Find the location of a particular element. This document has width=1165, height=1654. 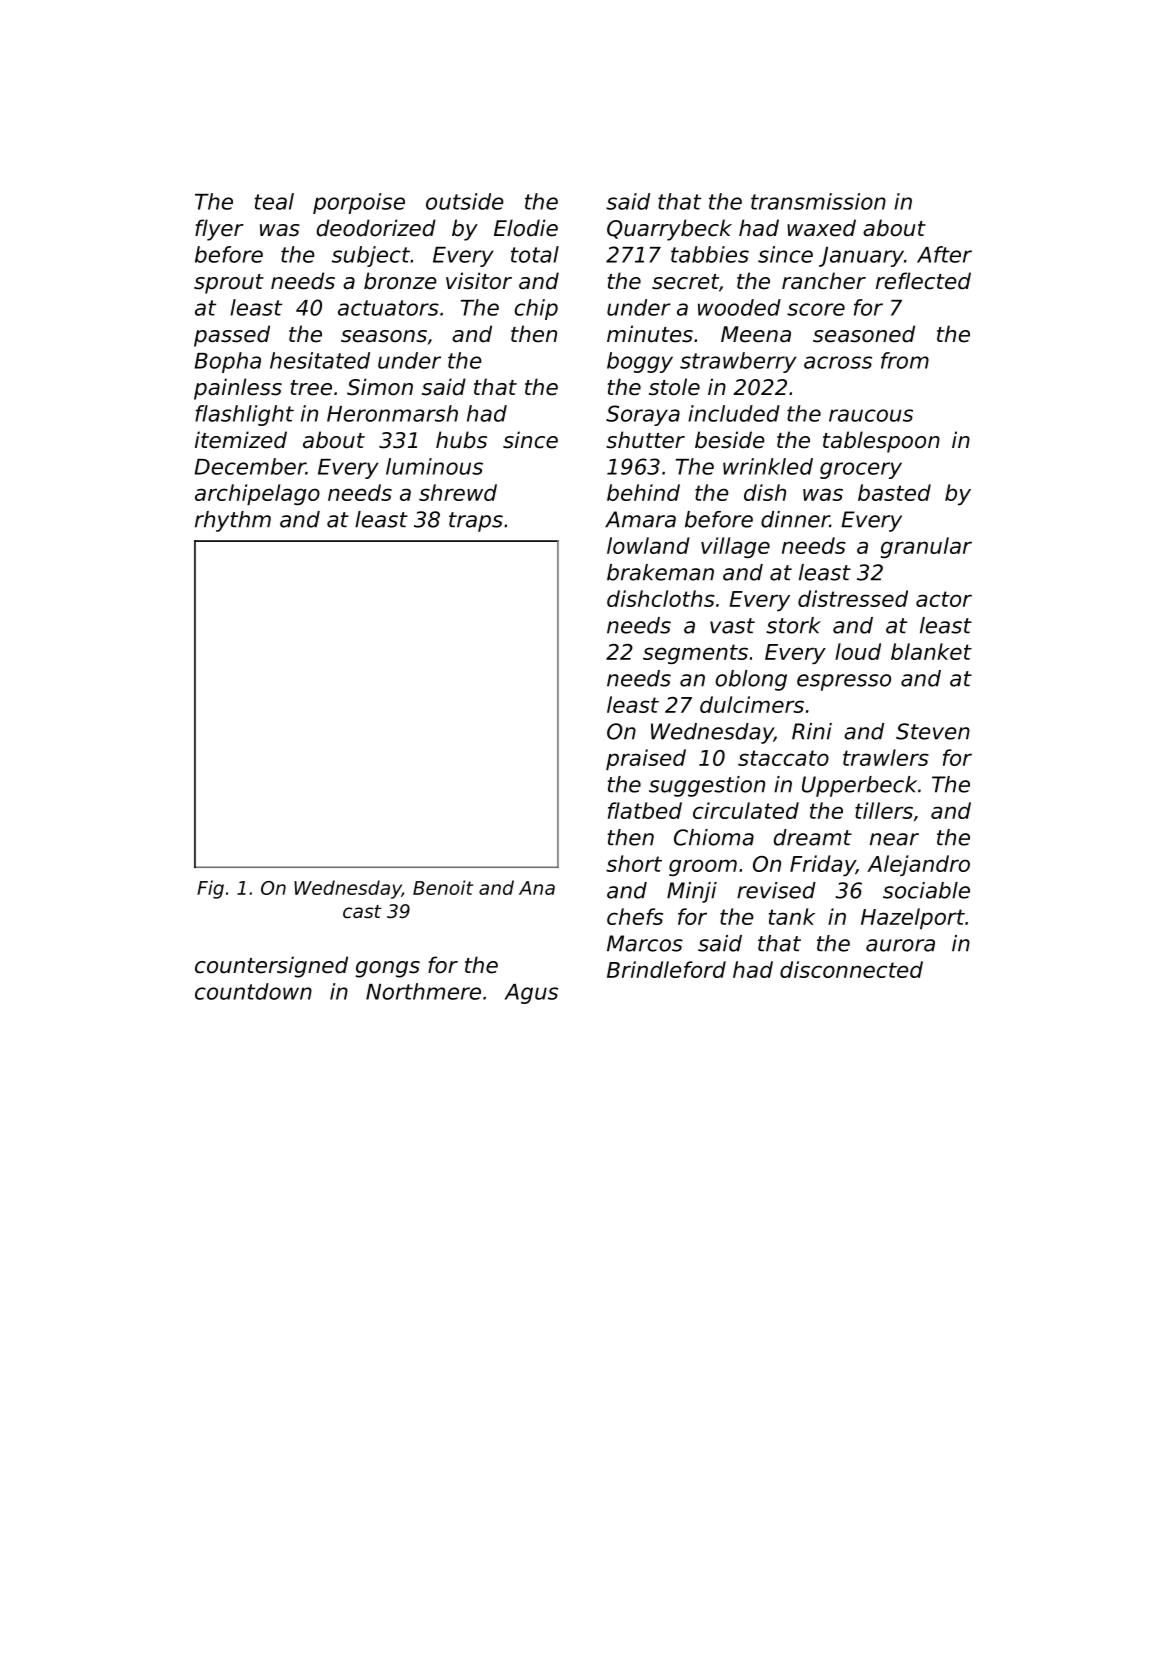

teal is located at coordinates (274, 201).
